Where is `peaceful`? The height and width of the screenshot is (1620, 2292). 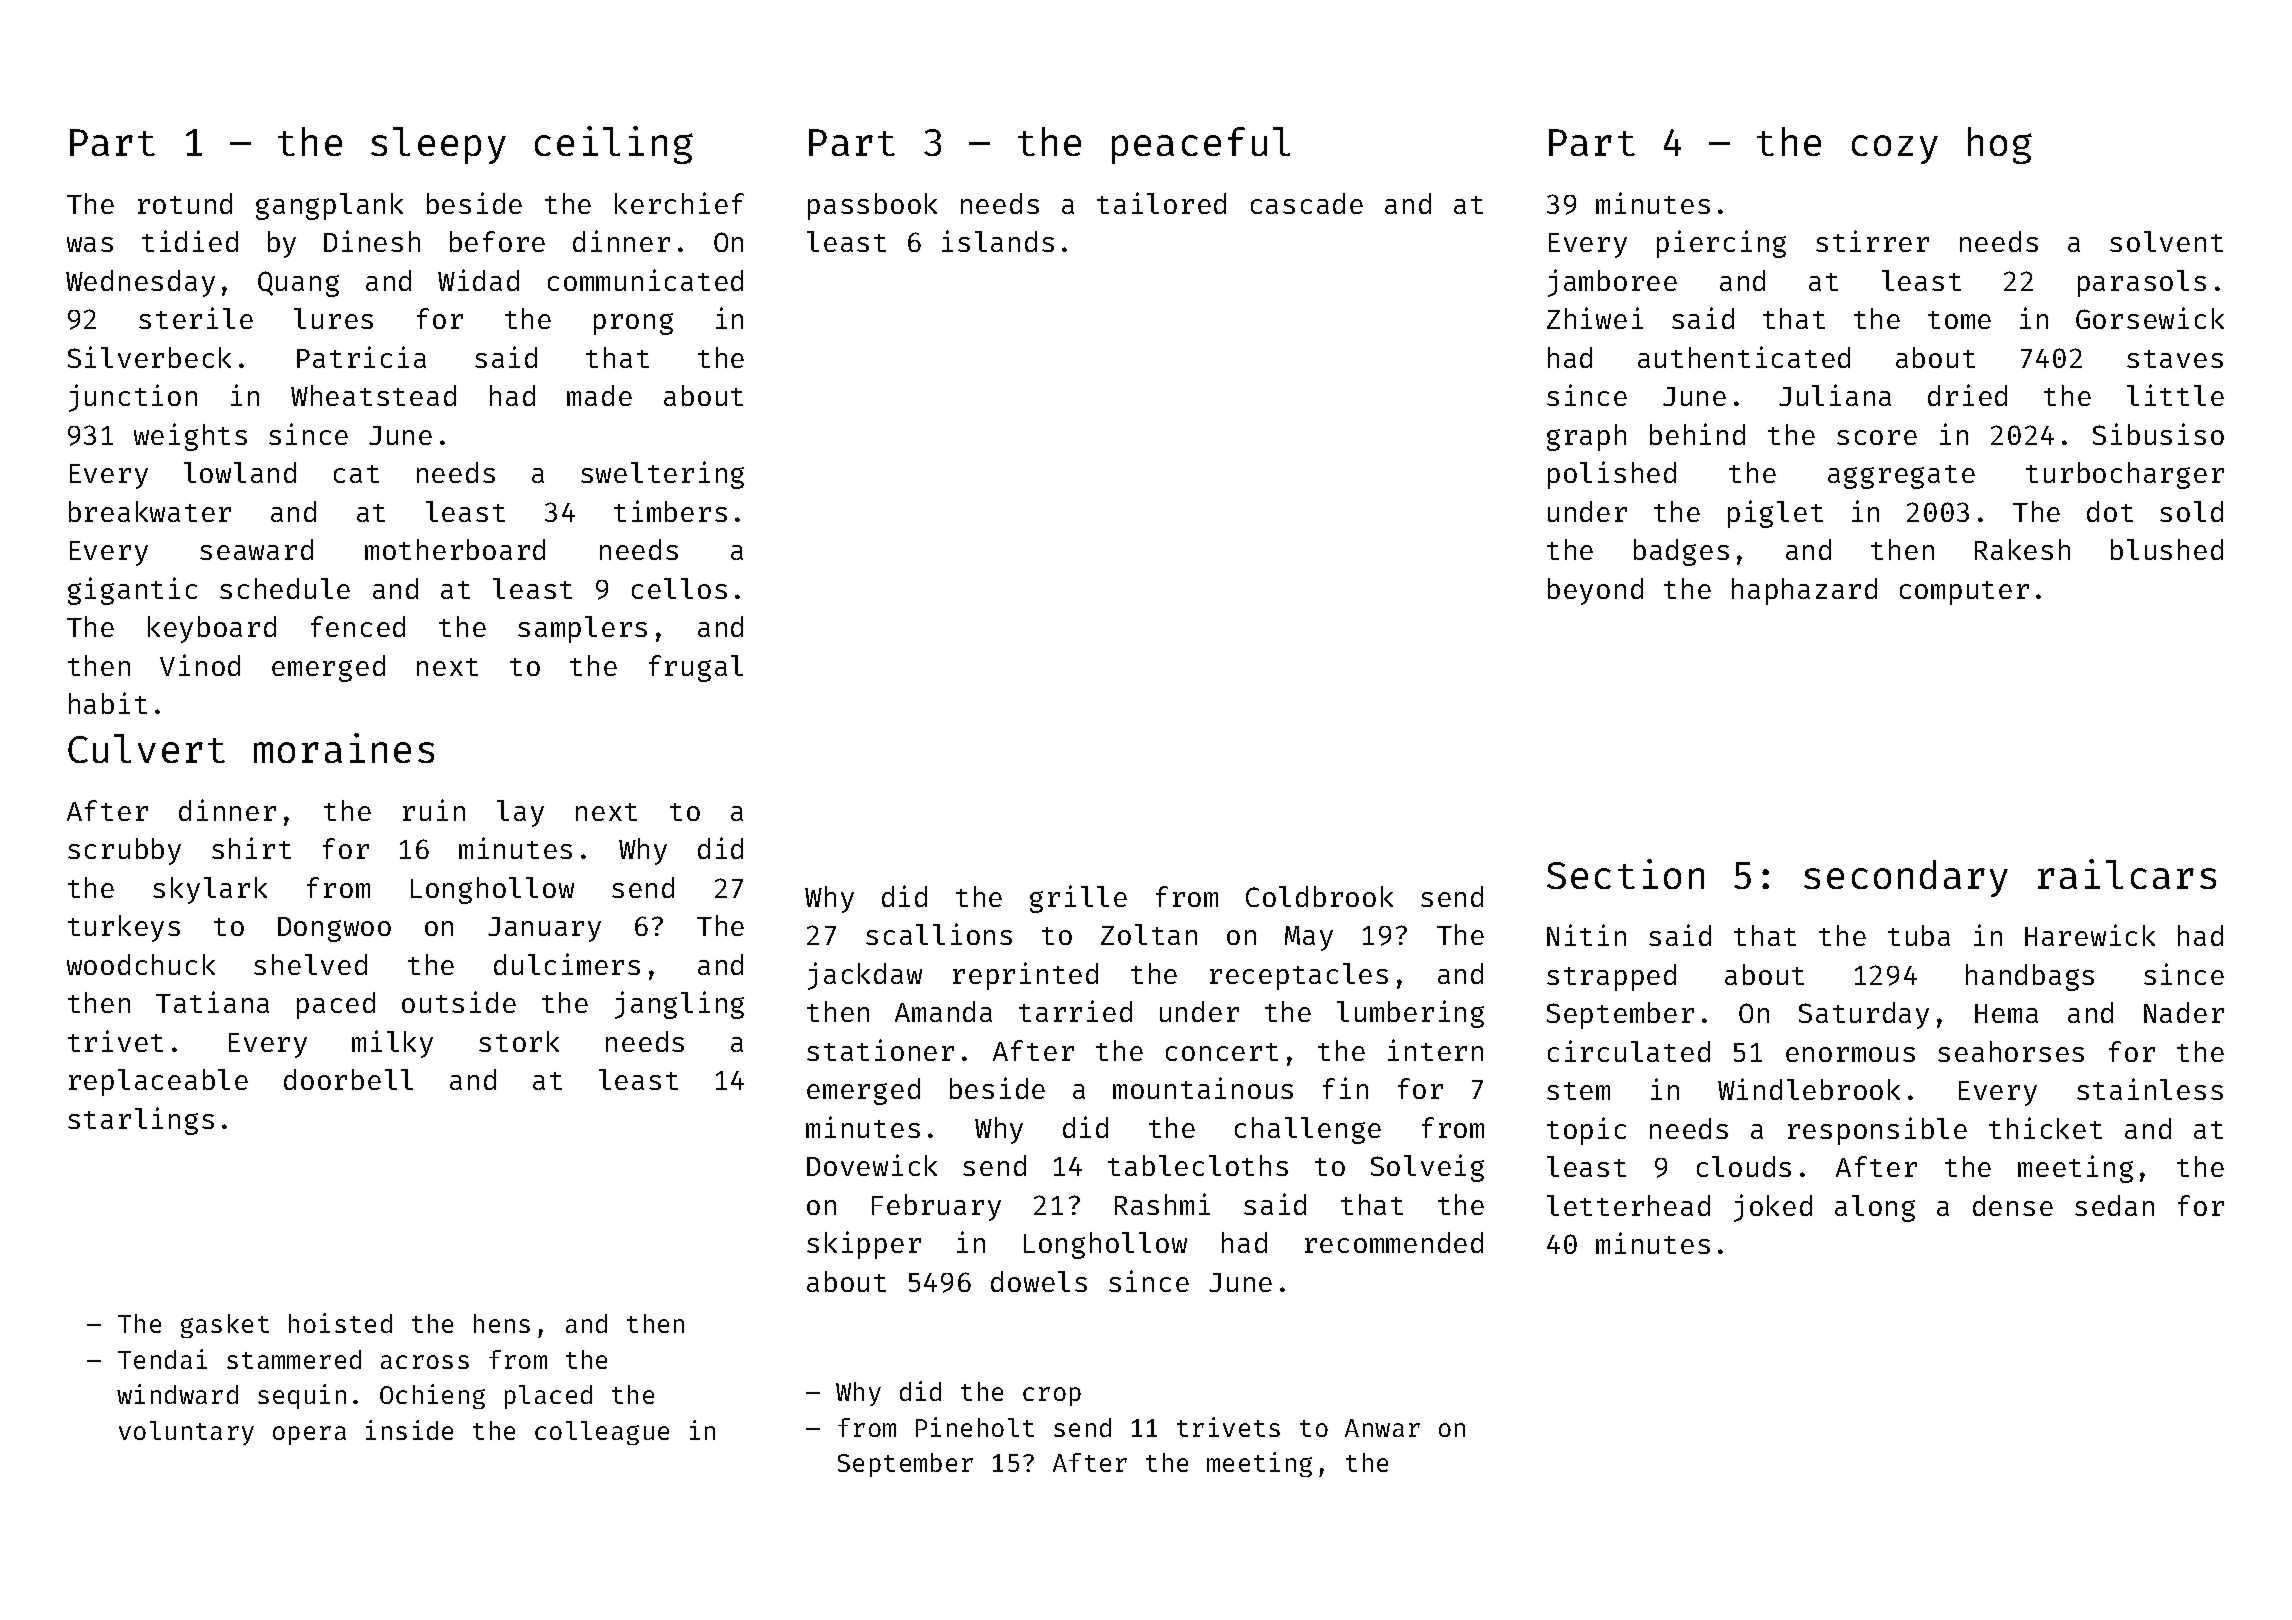
peaceful is located at coordinates (1201, 145).
